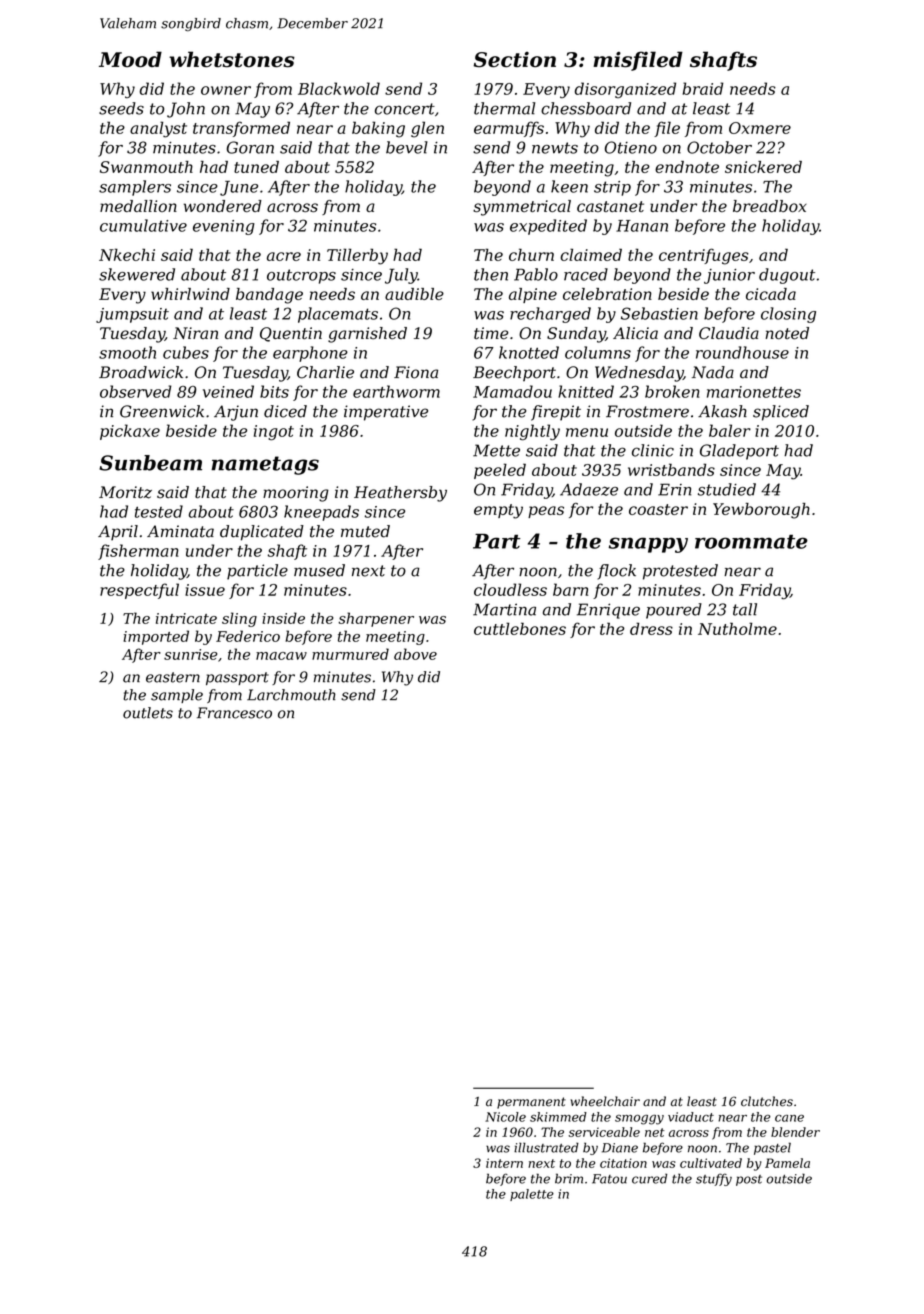 The height and width of the image is (1314, 924). What do you see at coordinates (274, 433) in the image?
I see `ingot` at bounding box center [274, 433].
